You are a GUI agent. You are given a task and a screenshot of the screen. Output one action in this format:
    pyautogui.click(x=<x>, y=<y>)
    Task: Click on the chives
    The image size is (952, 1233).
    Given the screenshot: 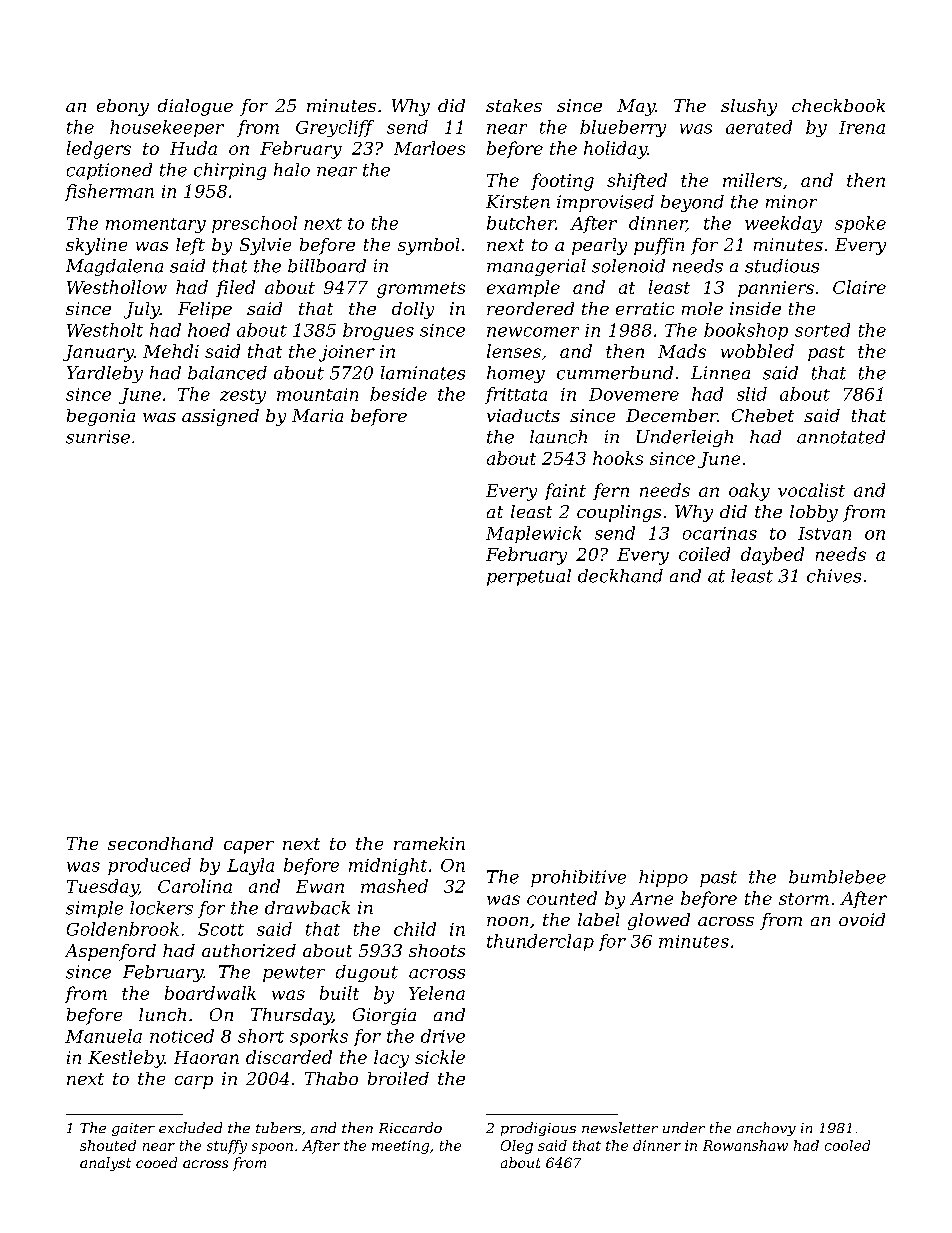 What is the action you would take?
    pyautogui.click(x=834, y=576)
